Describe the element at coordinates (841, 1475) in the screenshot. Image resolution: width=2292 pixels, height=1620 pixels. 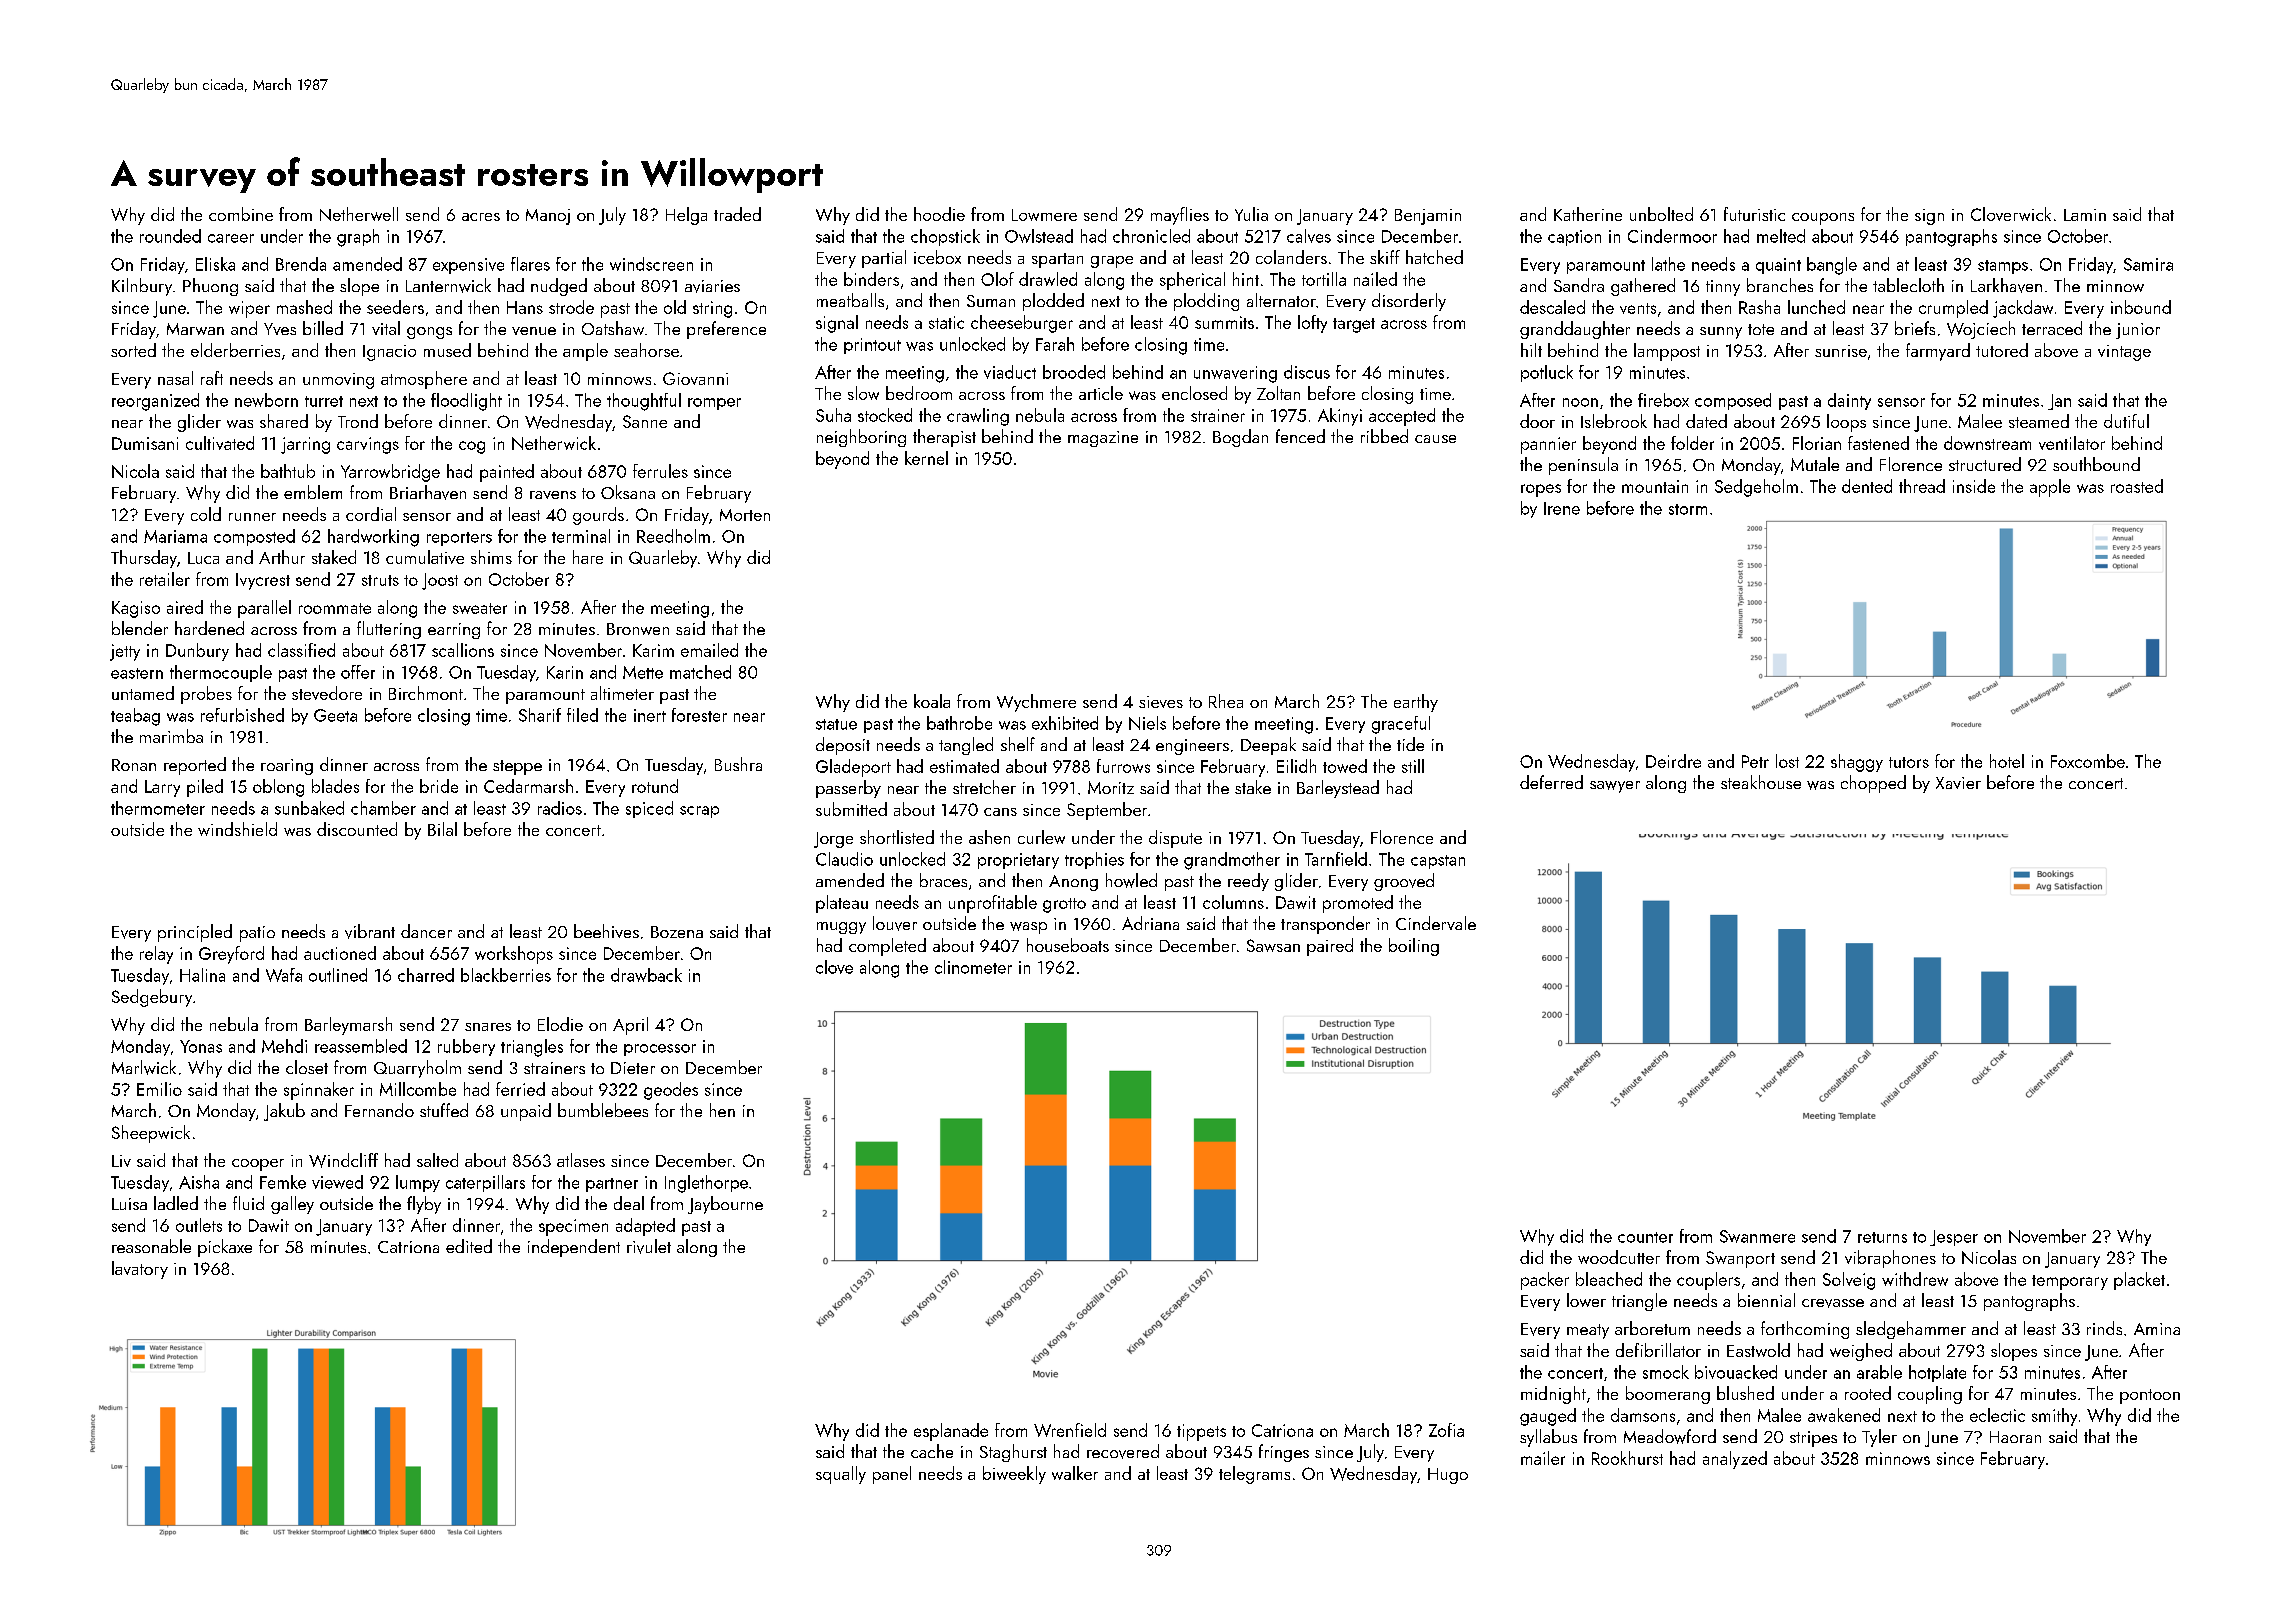
I see `squally` at that location.
